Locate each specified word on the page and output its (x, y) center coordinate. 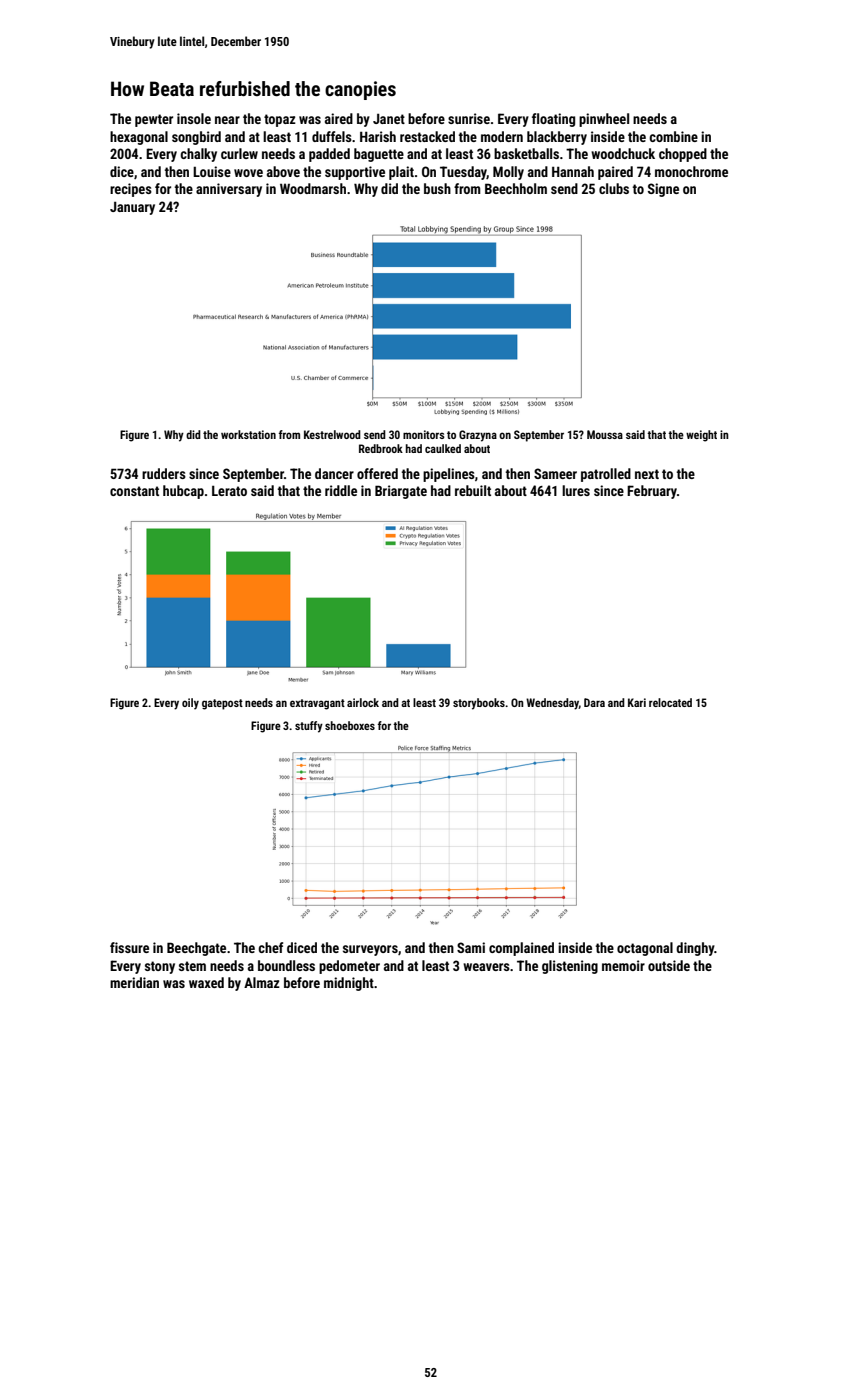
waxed (206, 982)
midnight (349, 984)
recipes (131, 190)
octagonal (645, 949)
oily (190, 704)
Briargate (401, 492)
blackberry (557, 138)
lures (576, 490)
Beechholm (516, 188)
